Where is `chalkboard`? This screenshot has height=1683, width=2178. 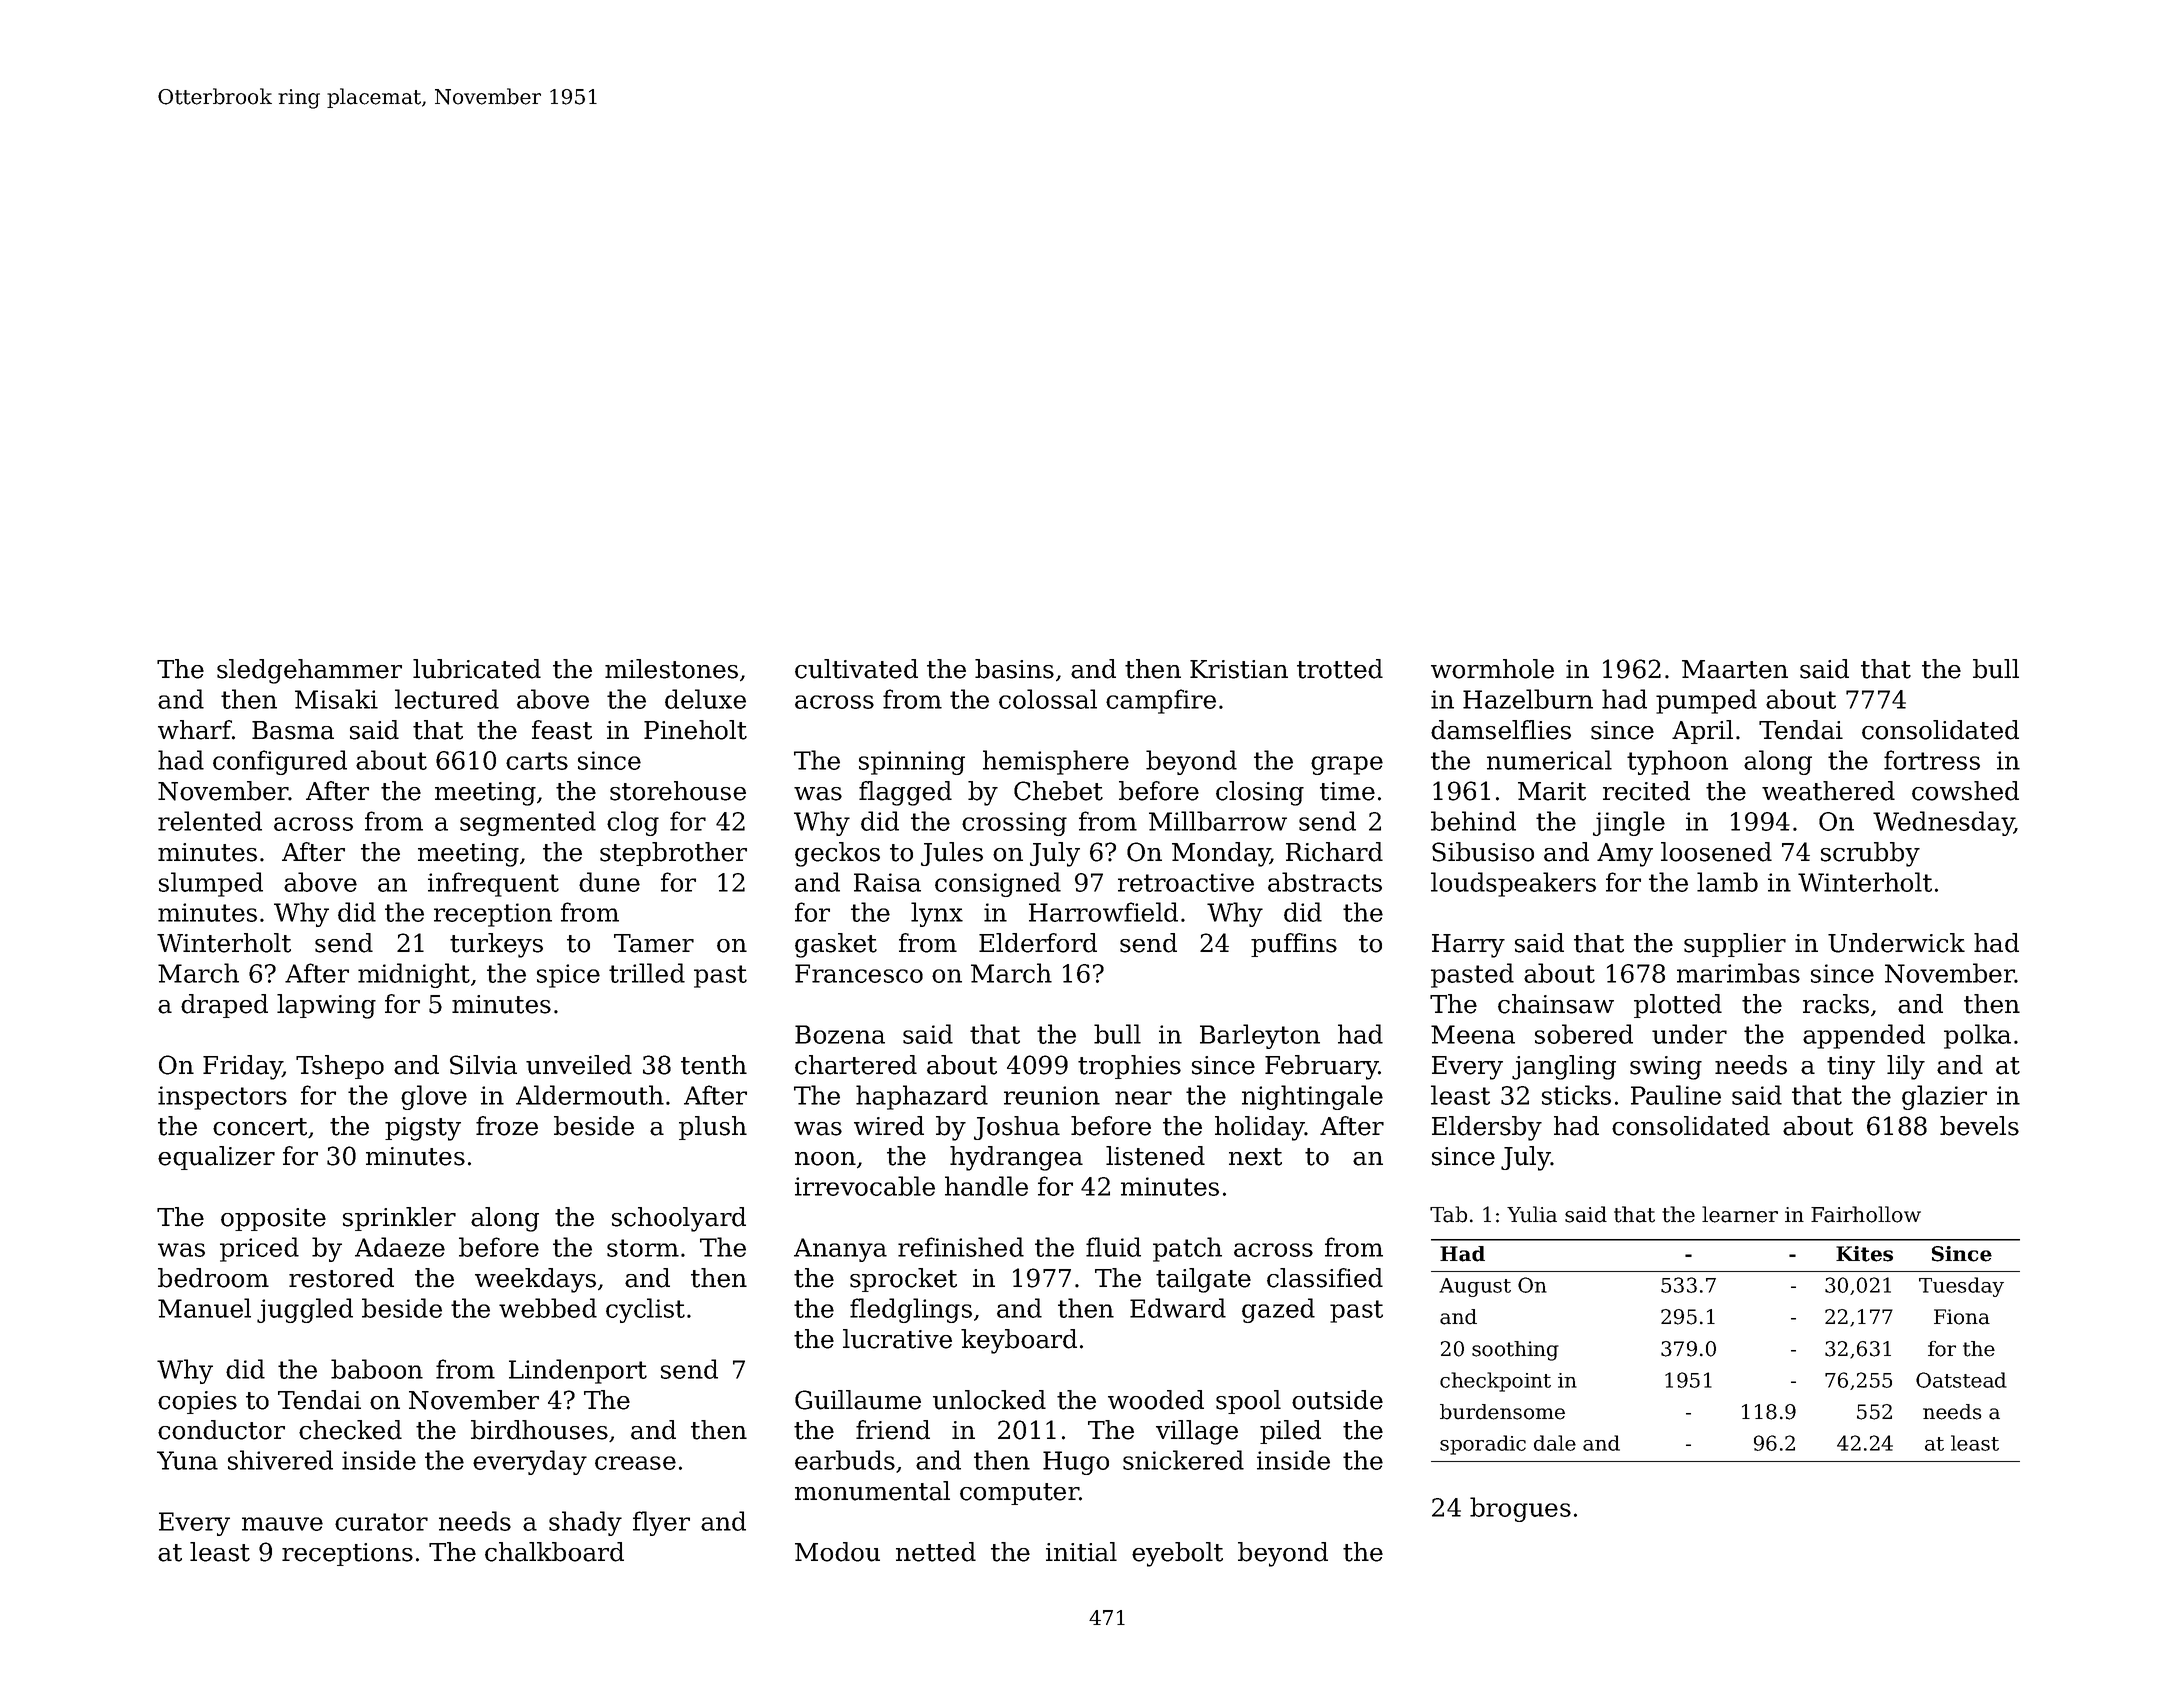
chalkboard is located at coordinates (554, 1552).
